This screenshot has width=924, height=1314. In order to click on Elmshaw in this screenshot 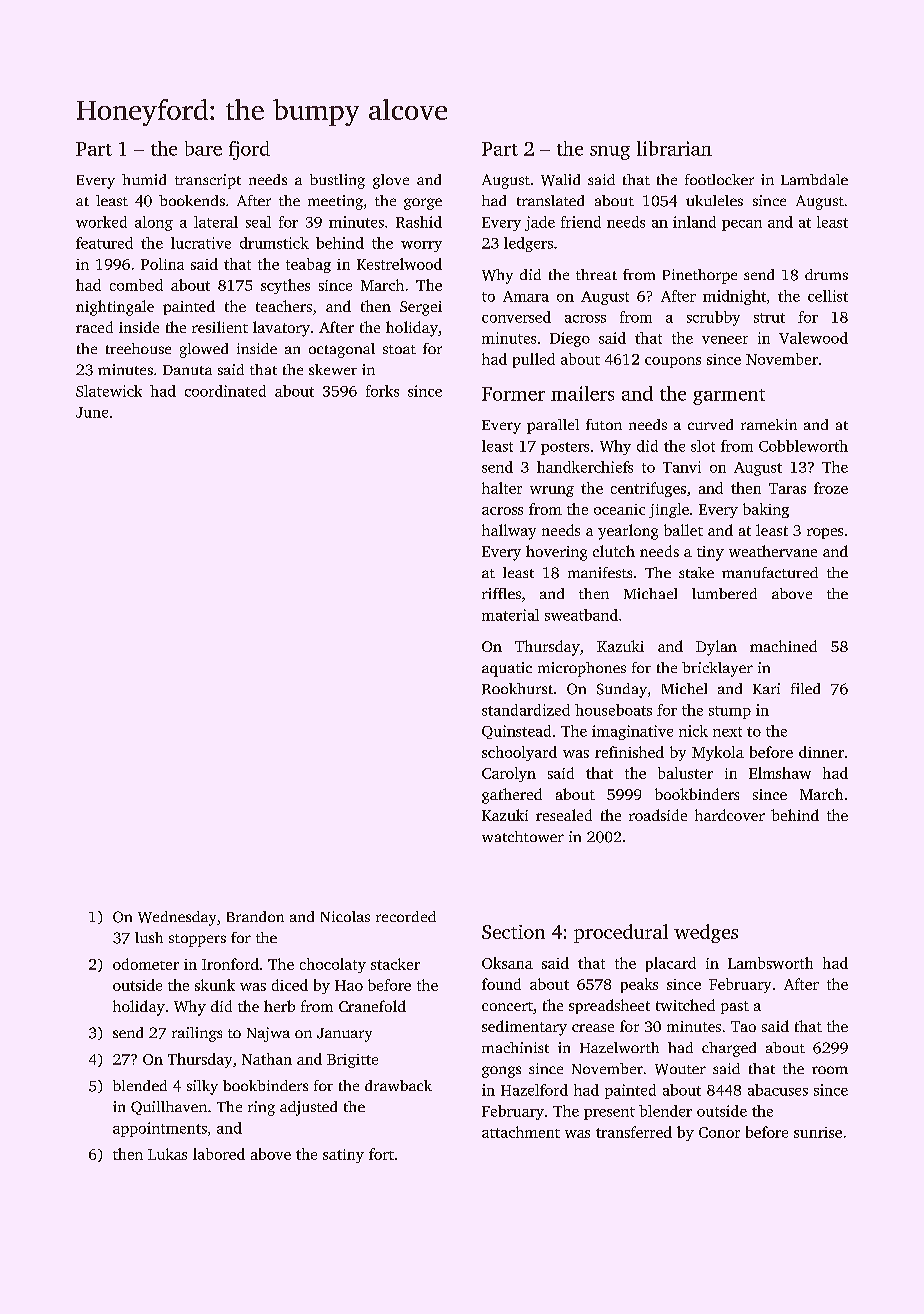, I will do `click(780, 773)`.
